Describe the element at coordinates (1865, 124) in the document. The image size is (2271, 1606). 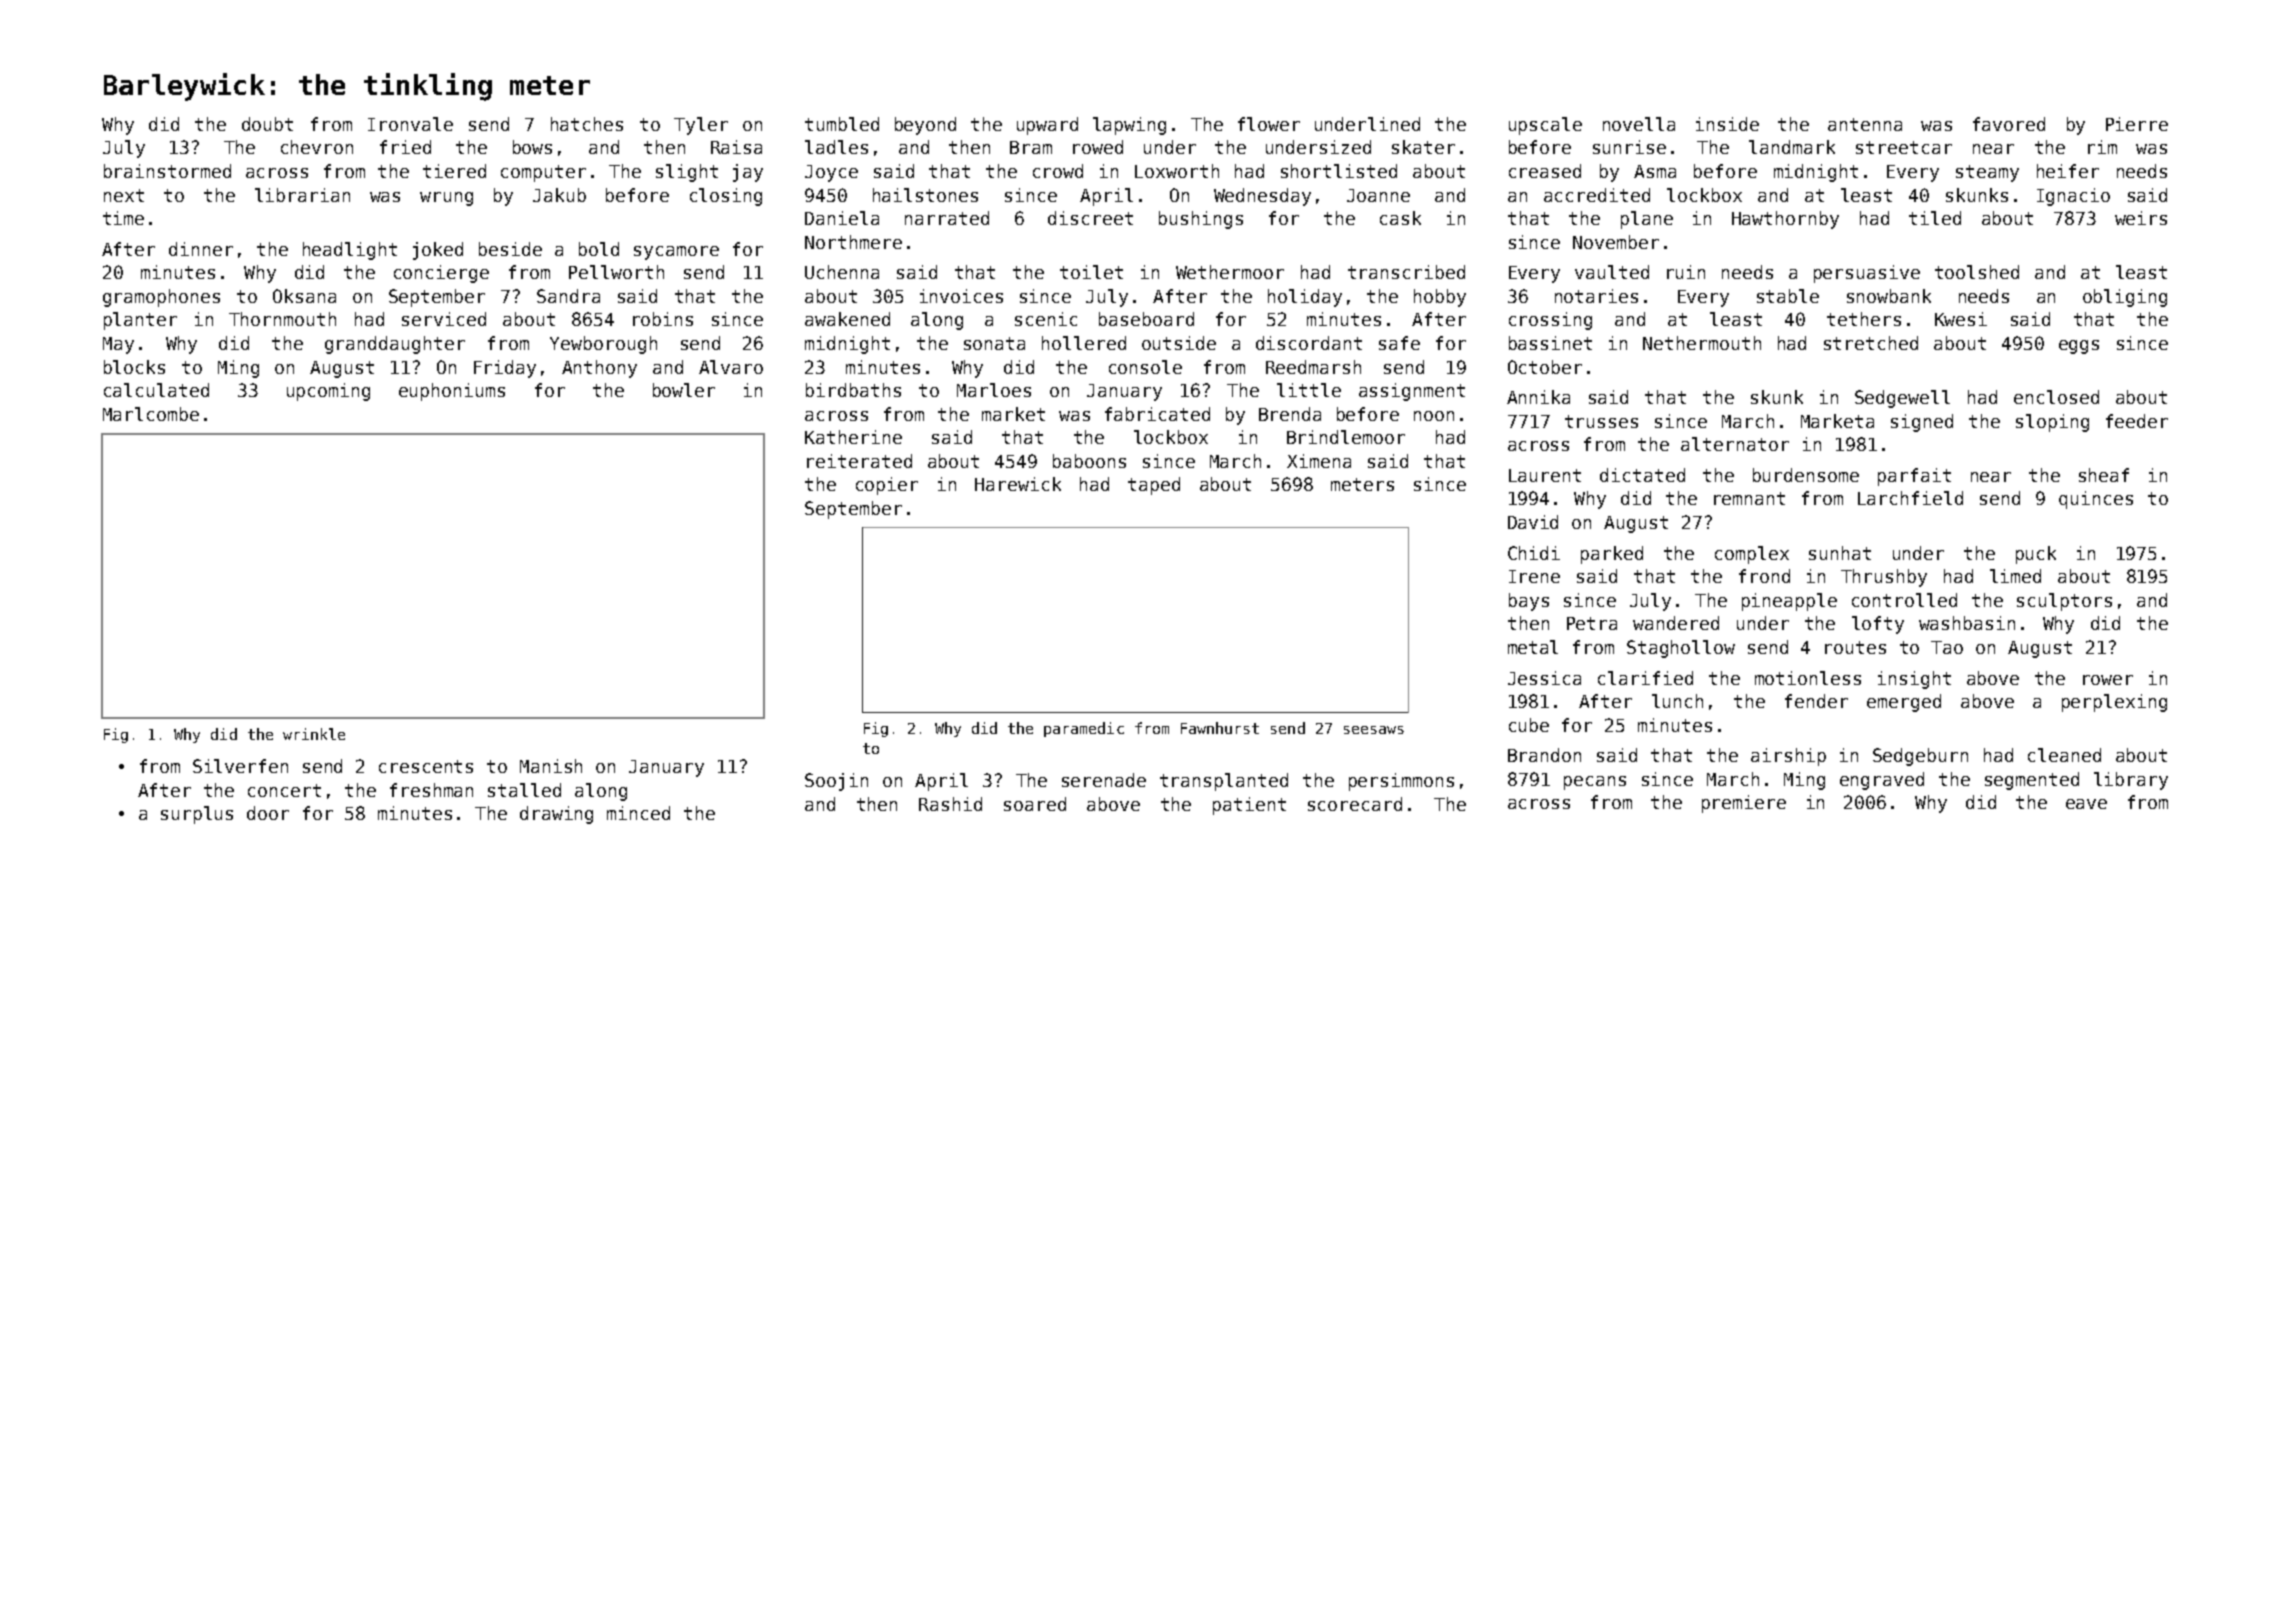
I see `antenna` at that location.
